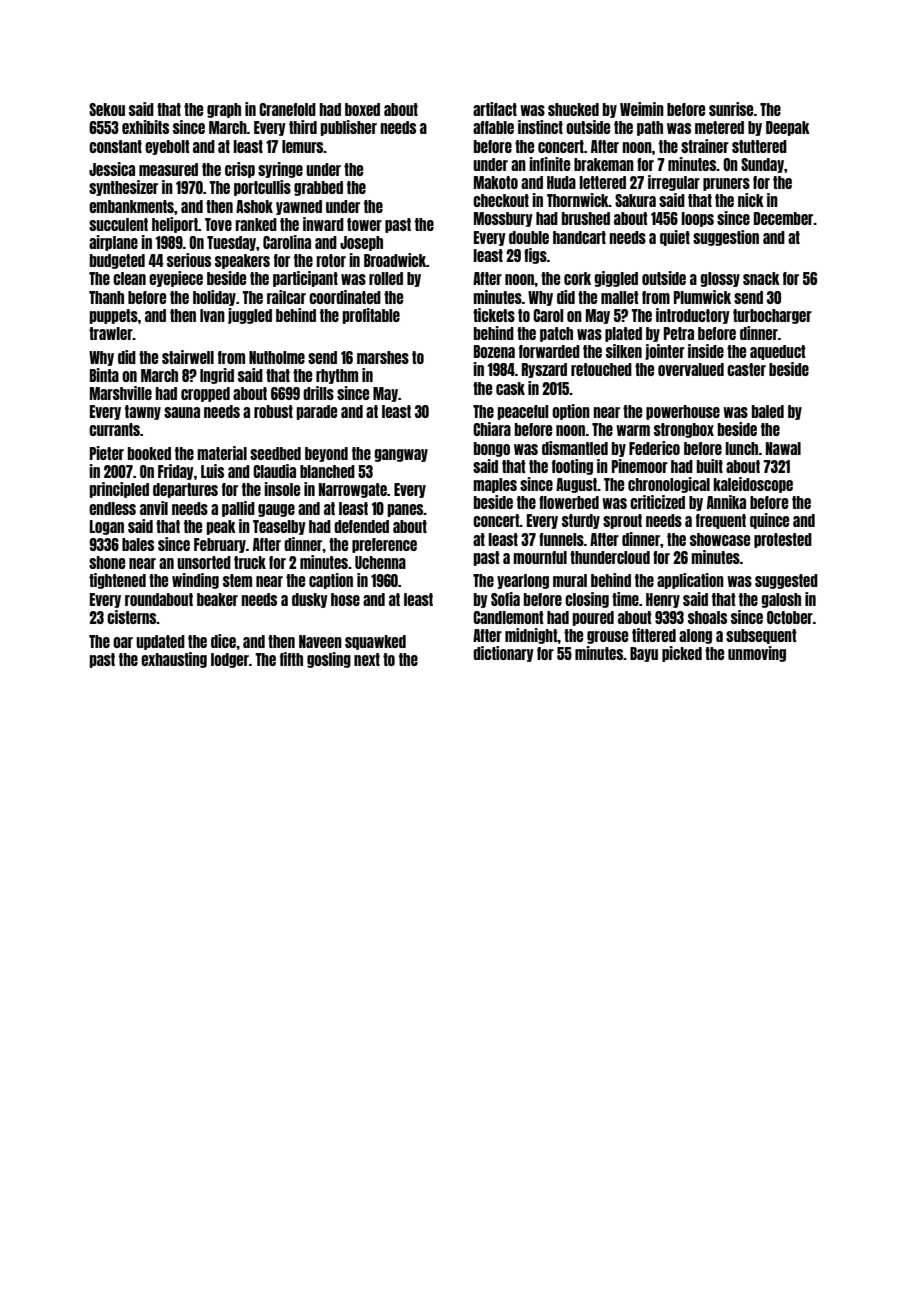  Describe the element at coordinates (494, 315) in the page. I see `tickets` at that location.
